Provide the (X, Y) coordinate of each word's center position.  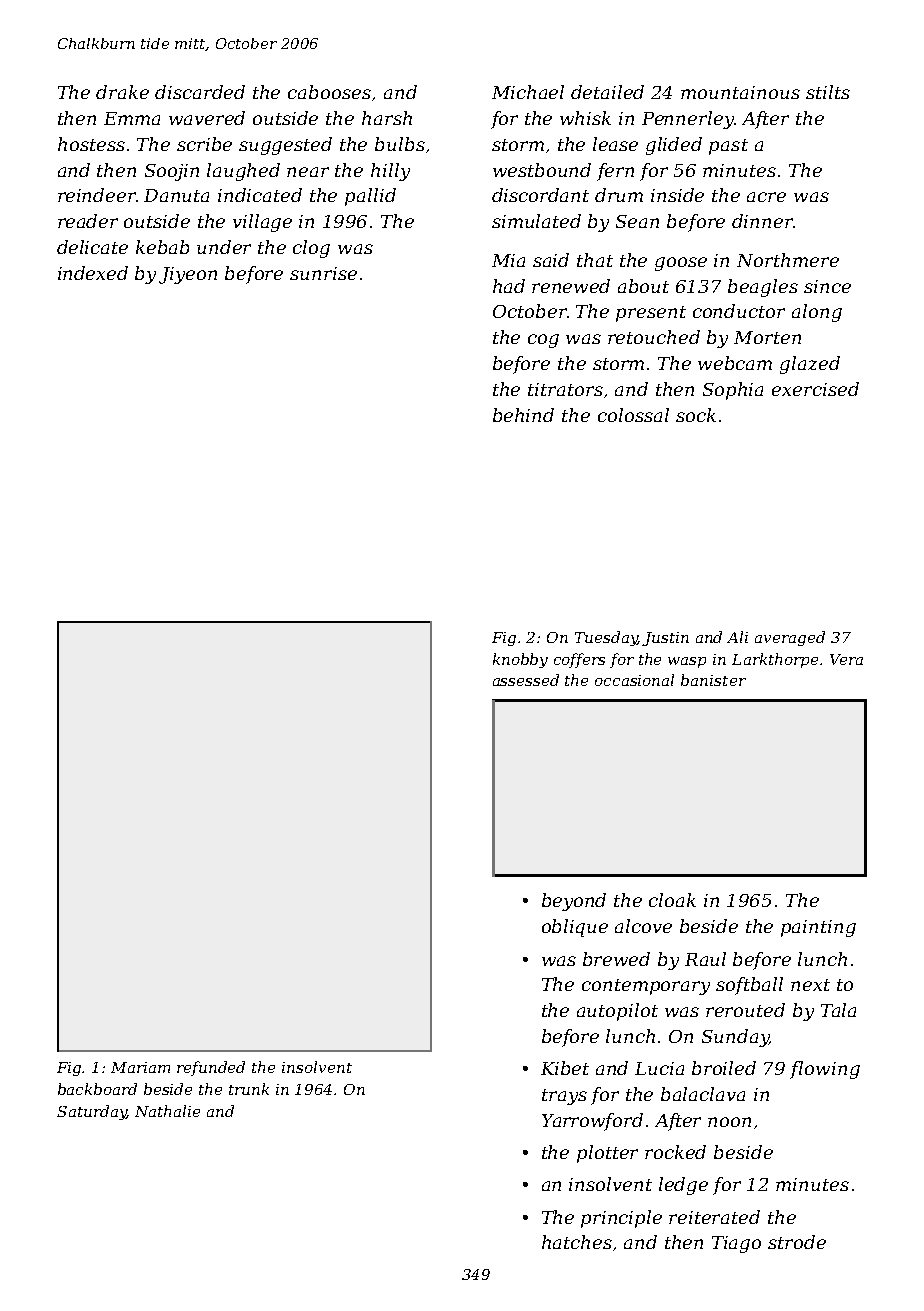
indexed (93, 273)
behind (523, 415)
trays (564, 1097)
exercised (815, 389)
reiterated (714, 1217)
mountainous (740, 92)
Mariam (140, 1067)
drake (122, 92)
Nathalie (167, 1111)
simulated (536, 221)
